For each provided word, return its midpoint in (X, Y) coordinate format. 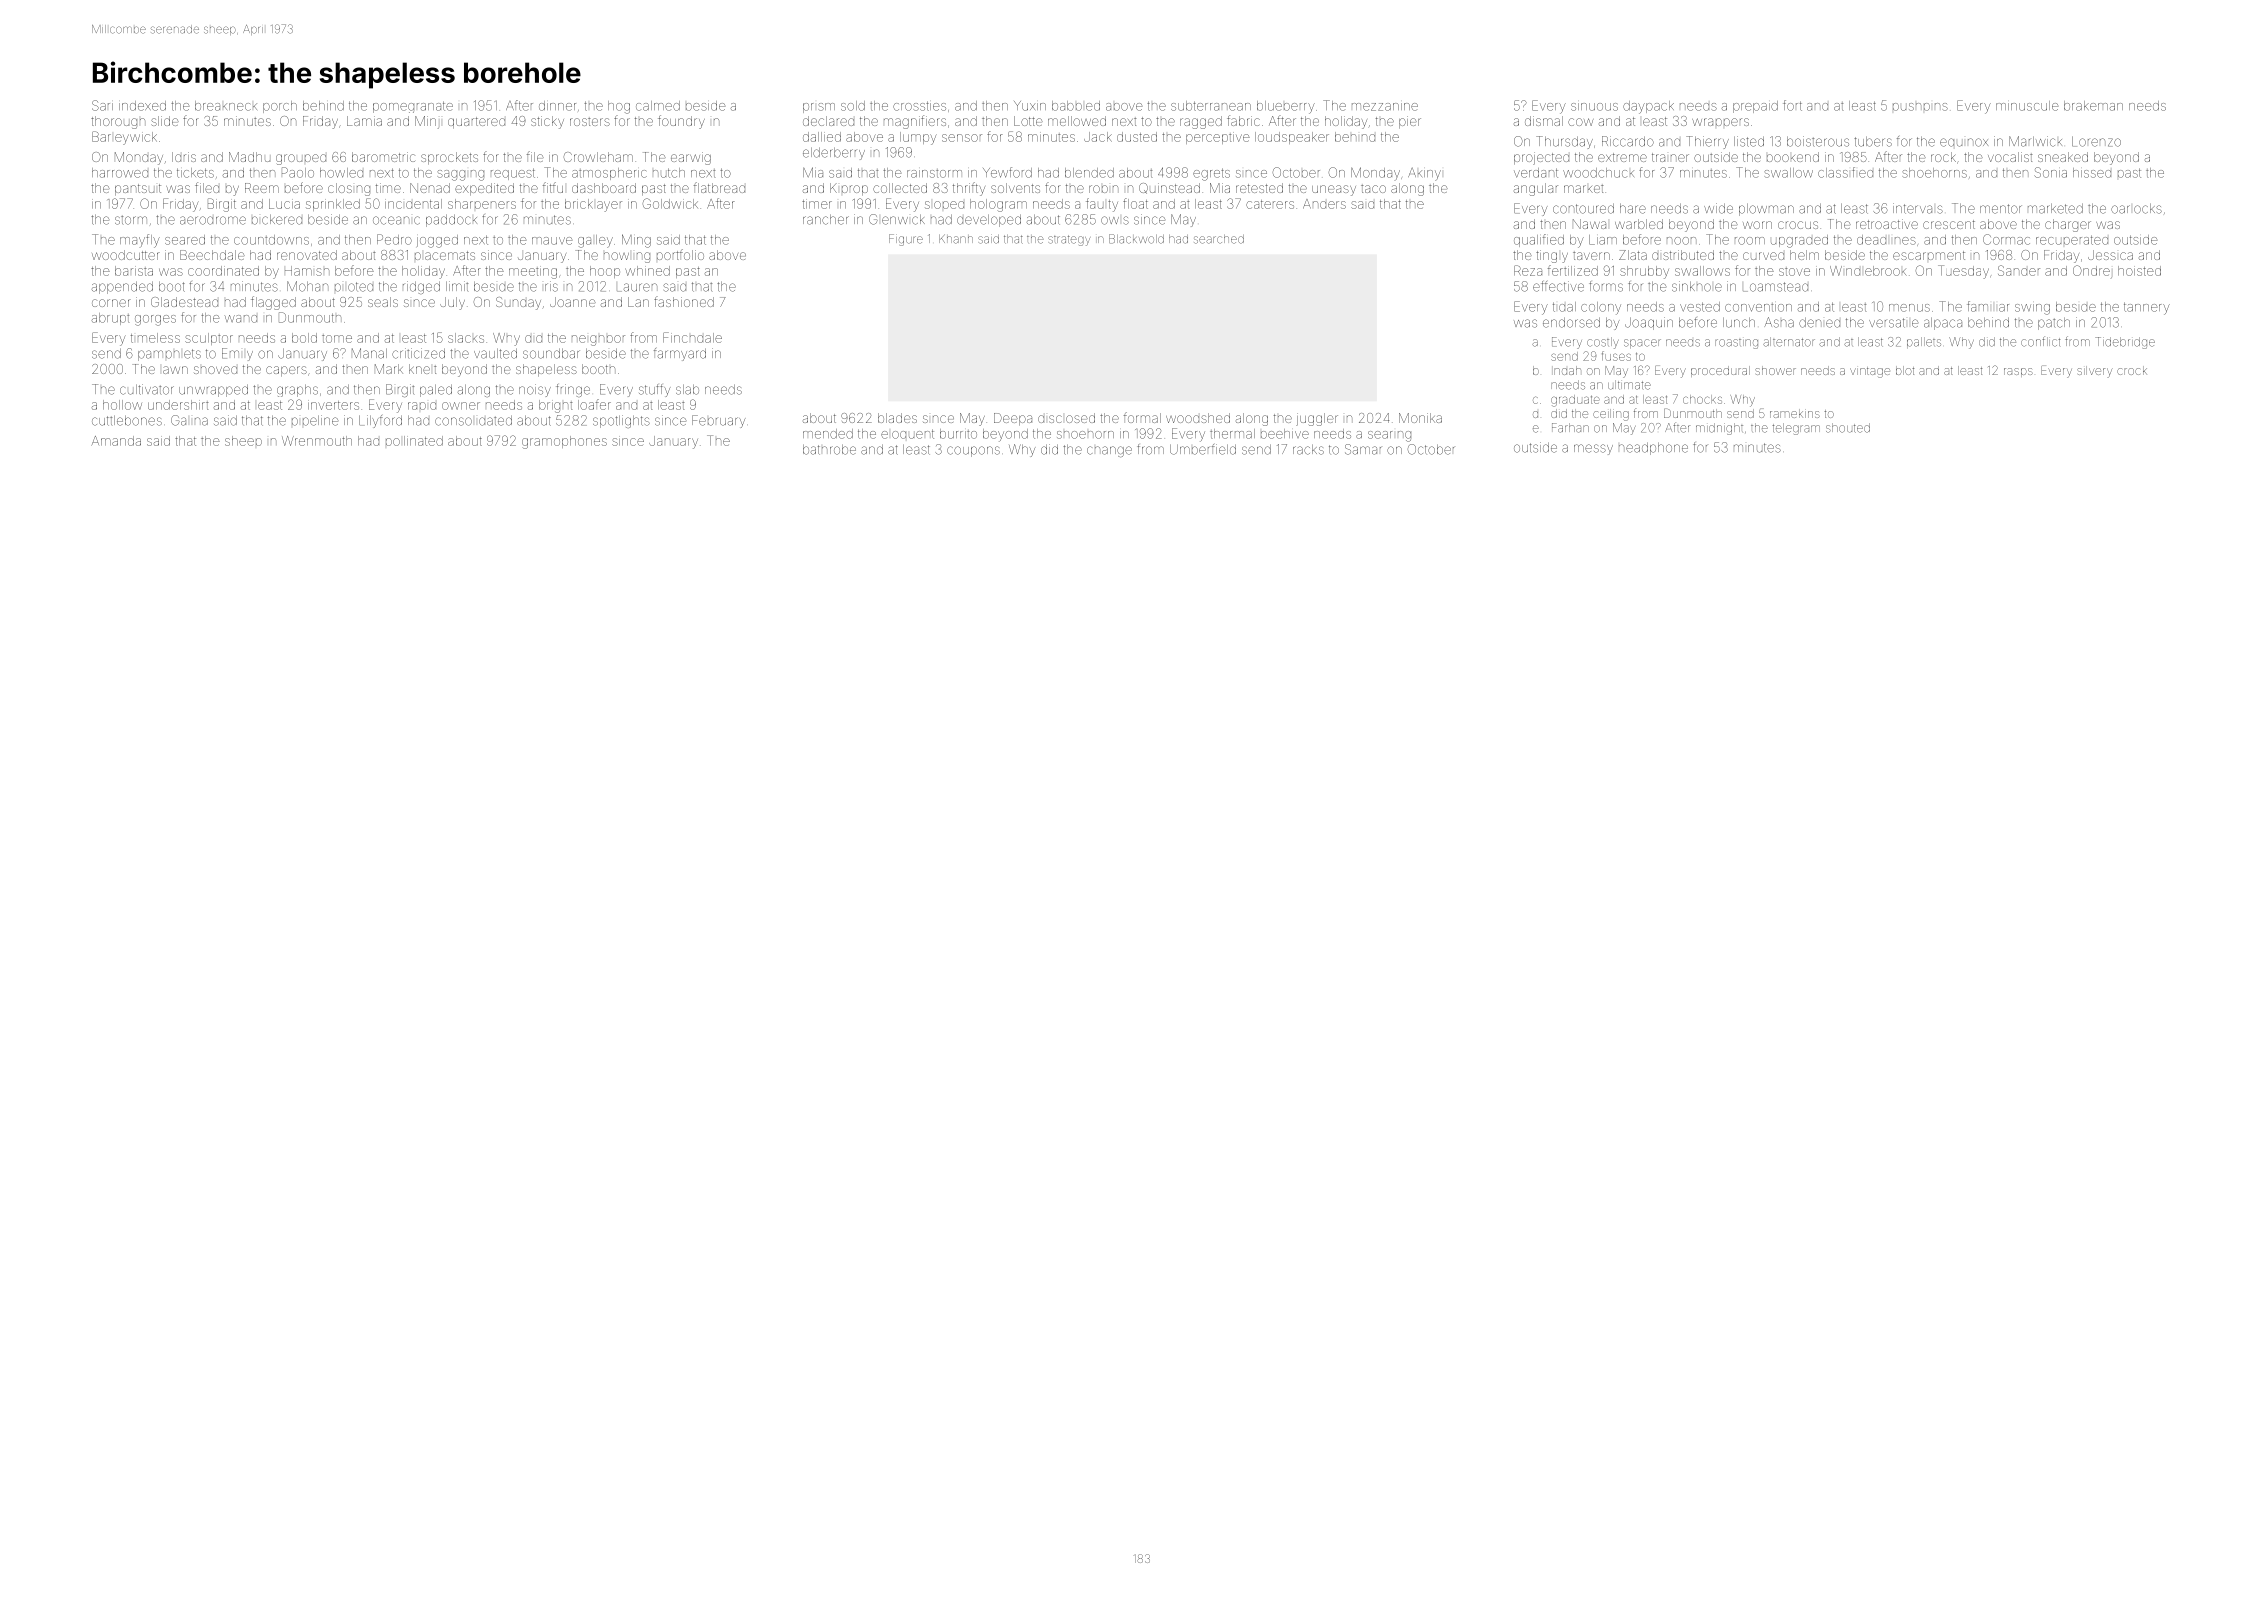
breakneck (226, 106)
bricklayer (593, 205)
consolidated (473, 421)
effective (1558, 286)
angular (1536, 189)
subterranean (1211, 106)
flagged (273, 303)
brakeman (2093, 106)
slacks (466, 338)
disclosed (1066, 418)
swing (2032, 309)
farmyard (680, 354)
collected (900, 188)
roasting (1736, 344)
